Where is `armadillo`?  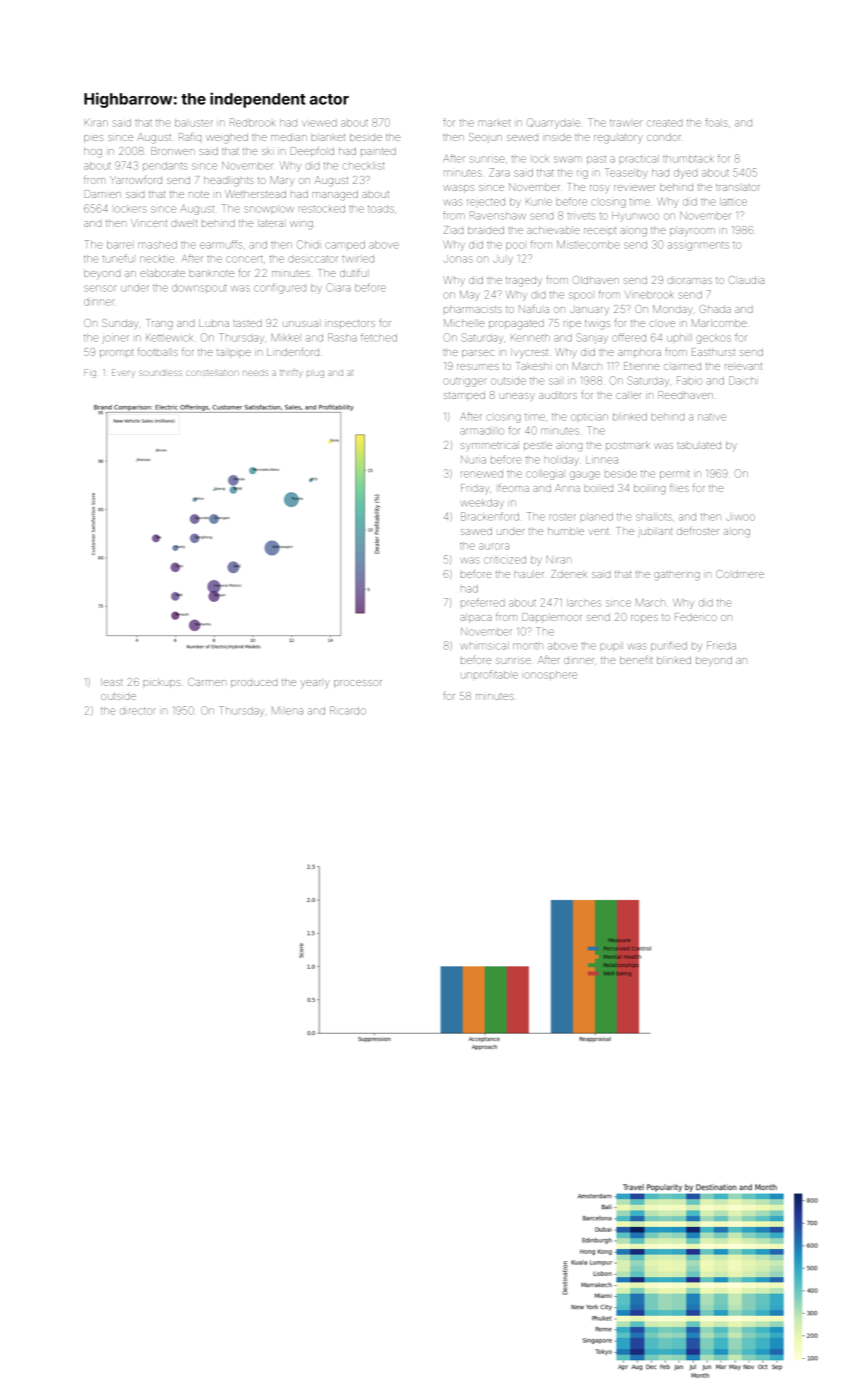 armadillo is located at coordinates (482, 431).
